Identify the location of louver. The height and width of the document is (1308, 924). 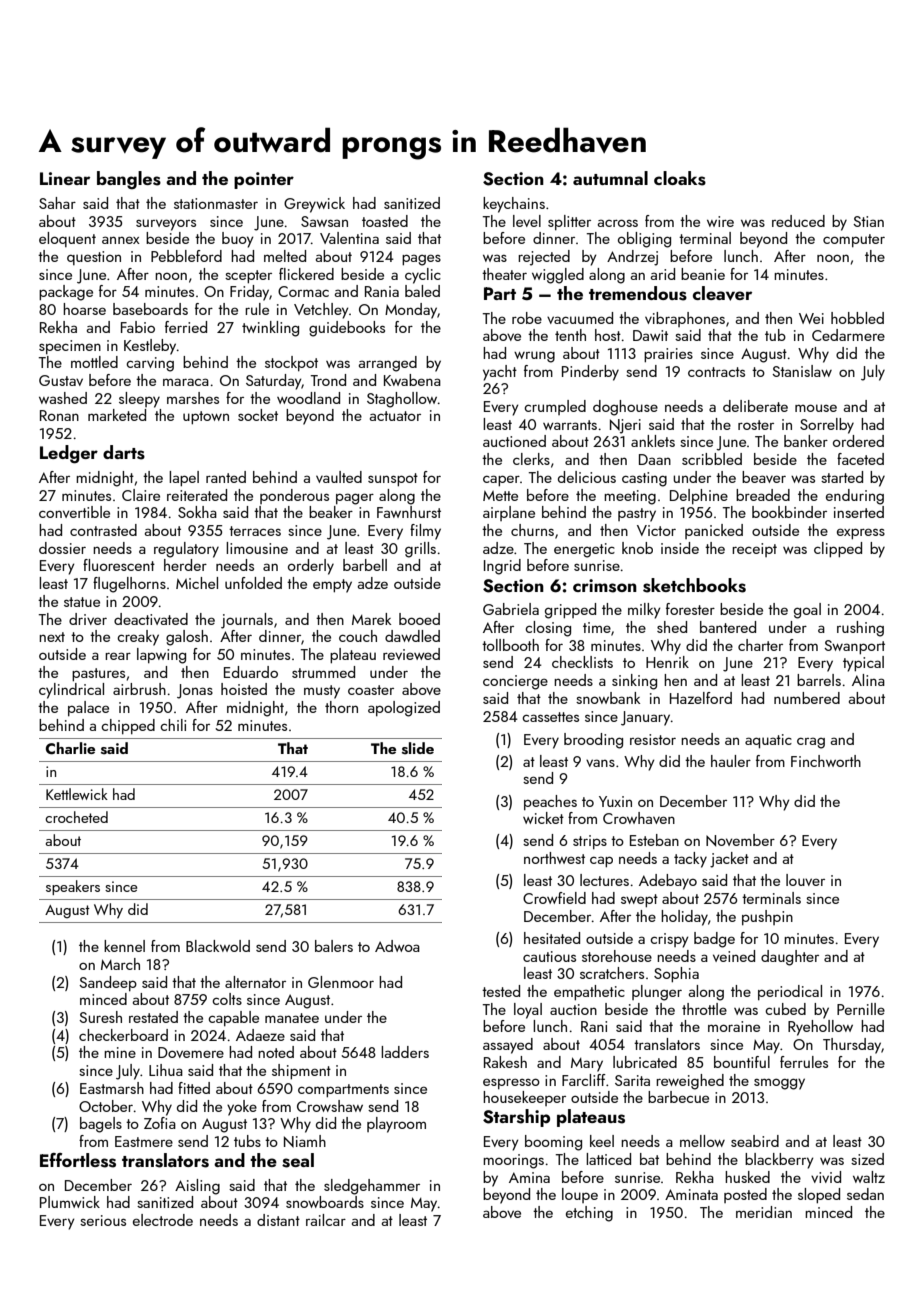
(805, 880).
